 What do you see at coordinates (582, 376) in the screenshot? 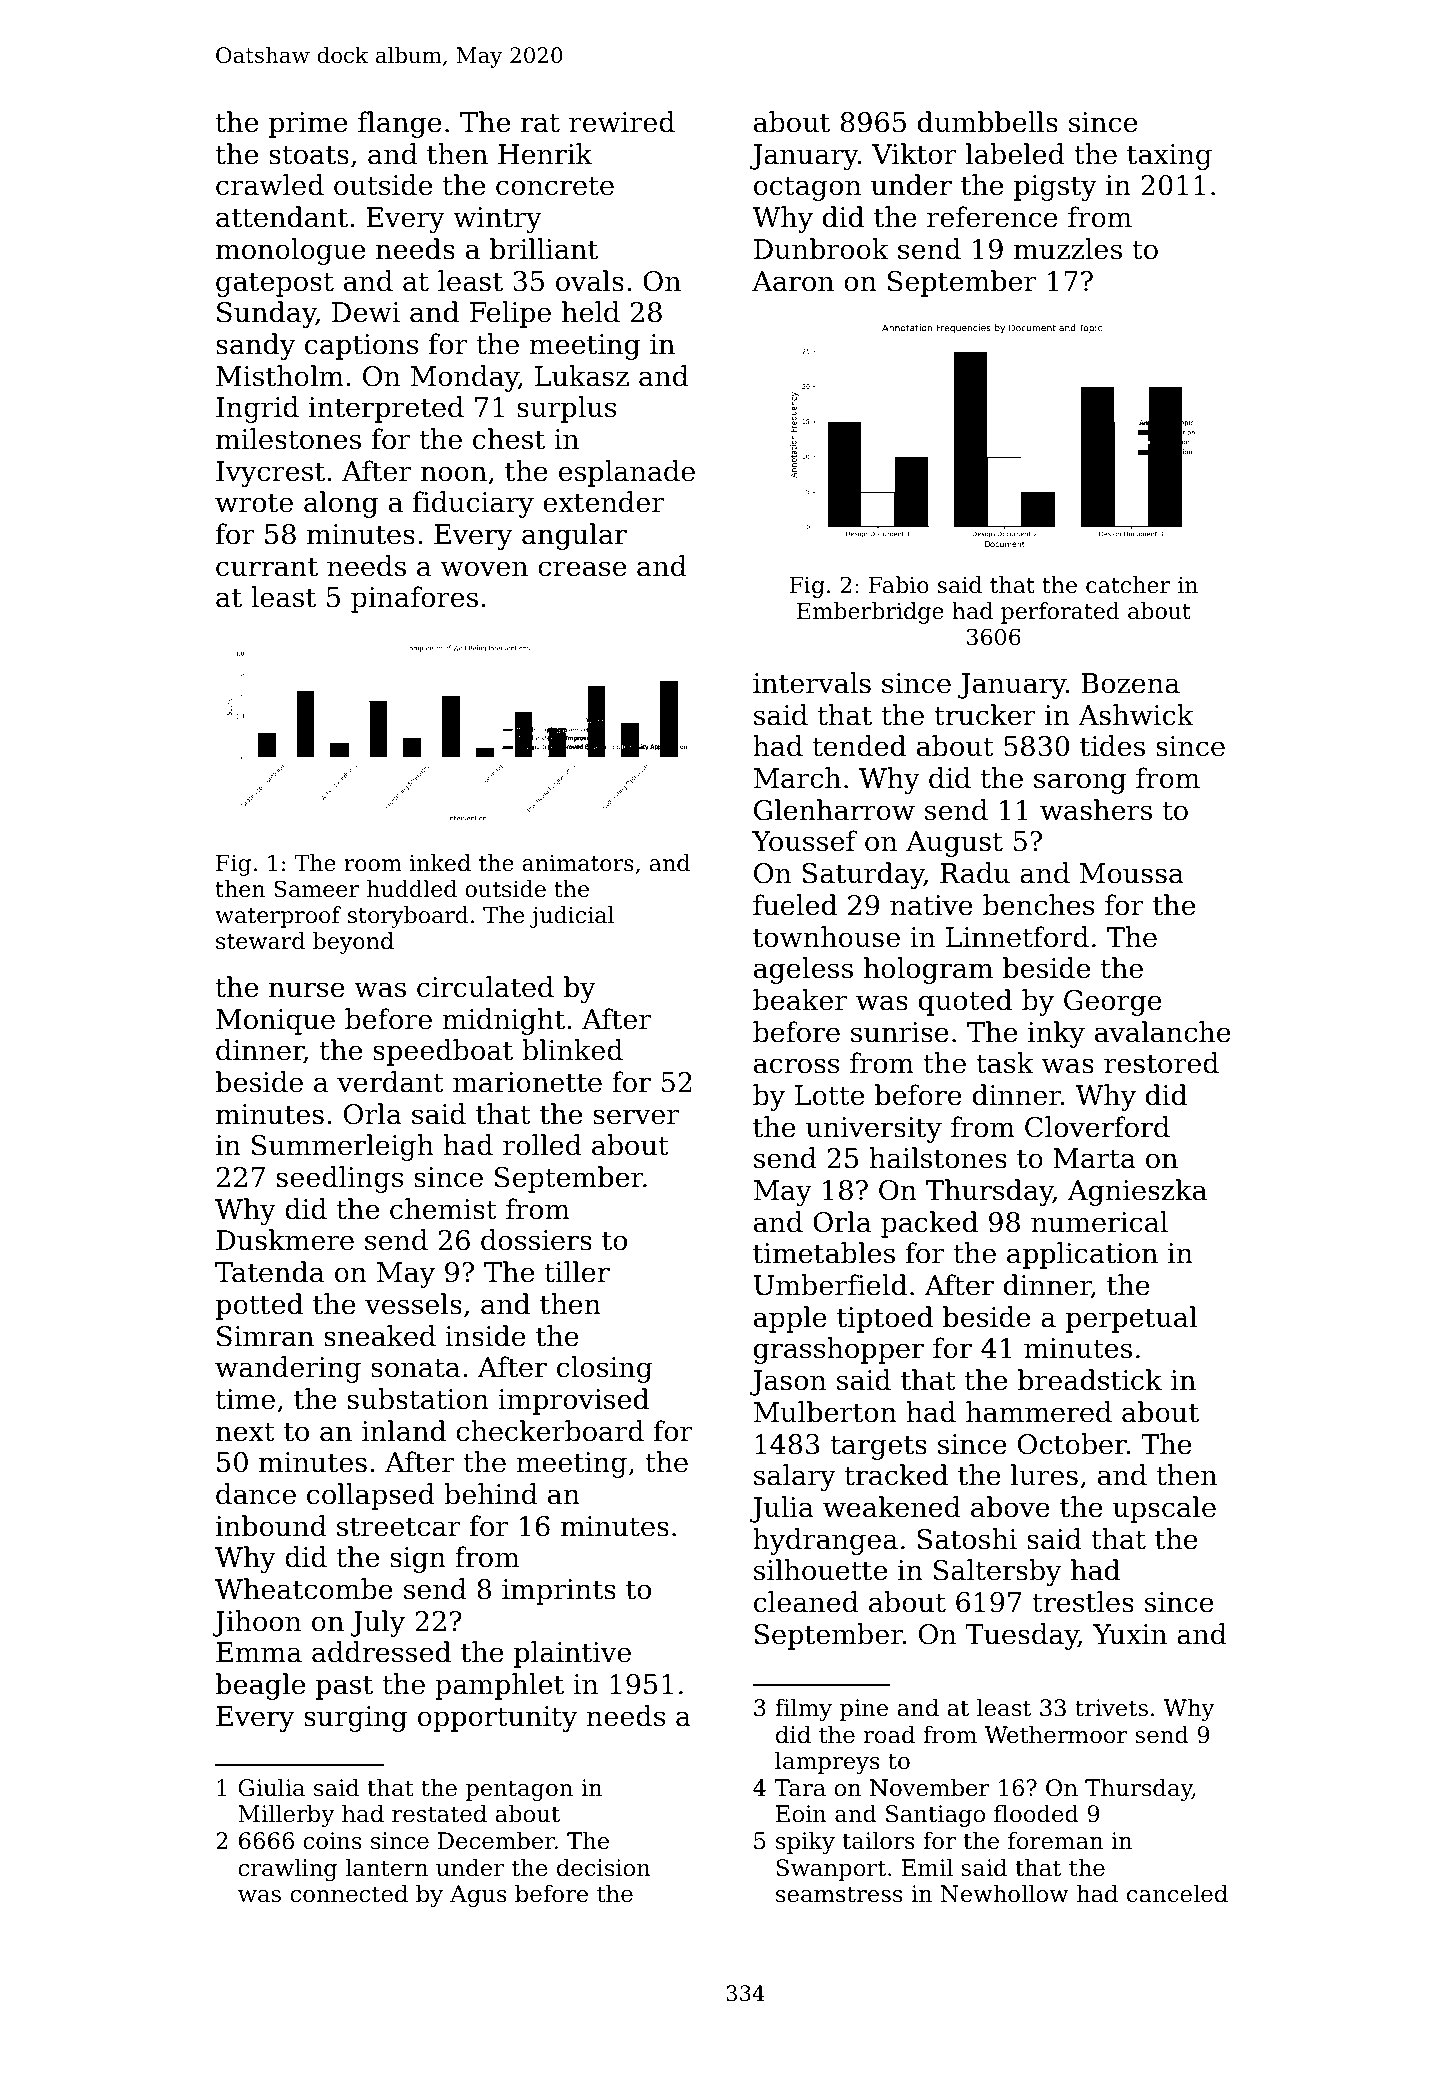
I see `Lukasz` at bounding box center [582, 376].
